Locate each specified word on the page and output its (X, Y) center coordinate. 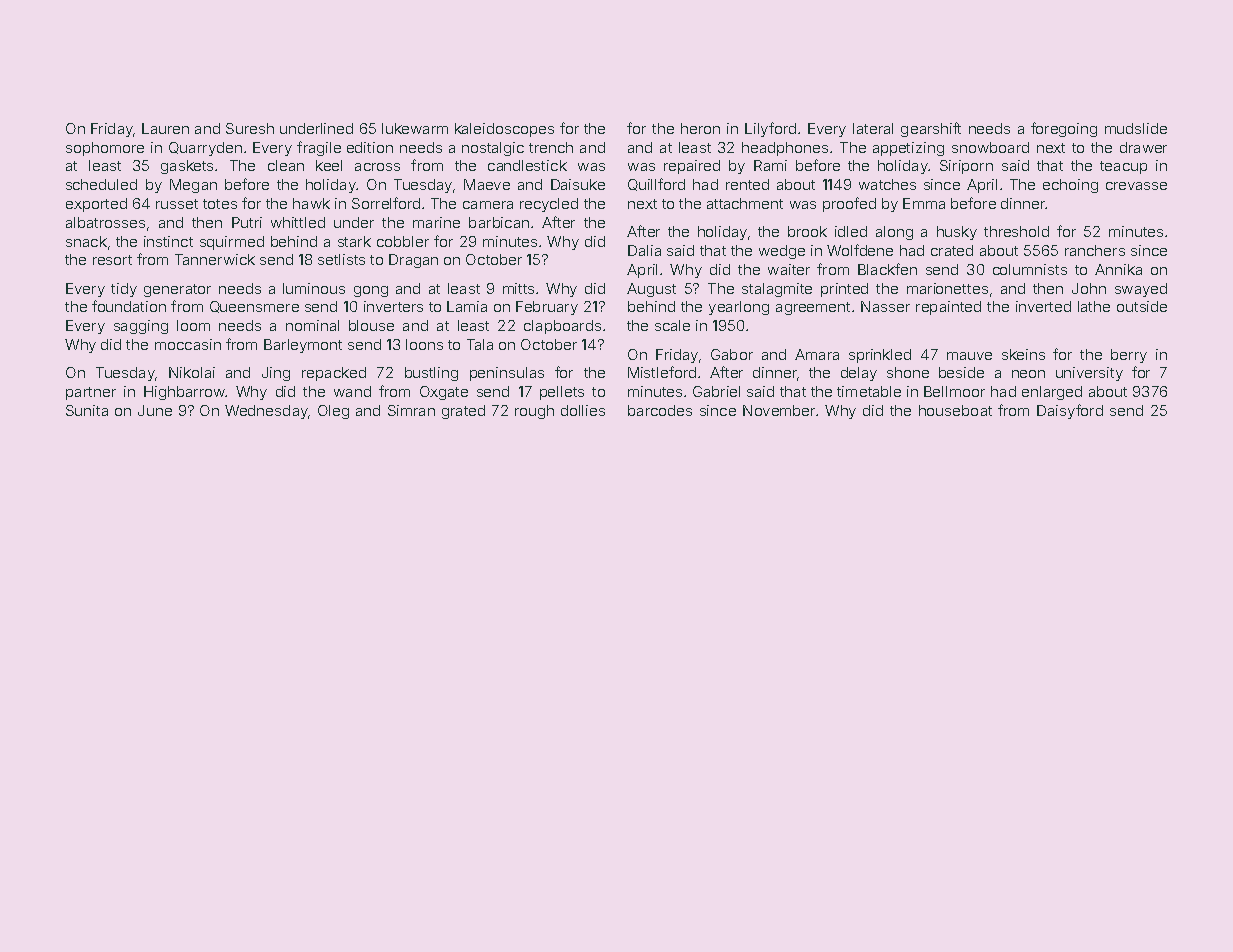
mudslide (1136, 128)
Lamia (467, 306)
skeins (1023, 354)
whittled (298, 222)
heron (700, 128)
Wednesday (266, 412)
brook (807, 231)
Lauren (165, 128)
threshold (1016, 231)
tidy (124, 290)
